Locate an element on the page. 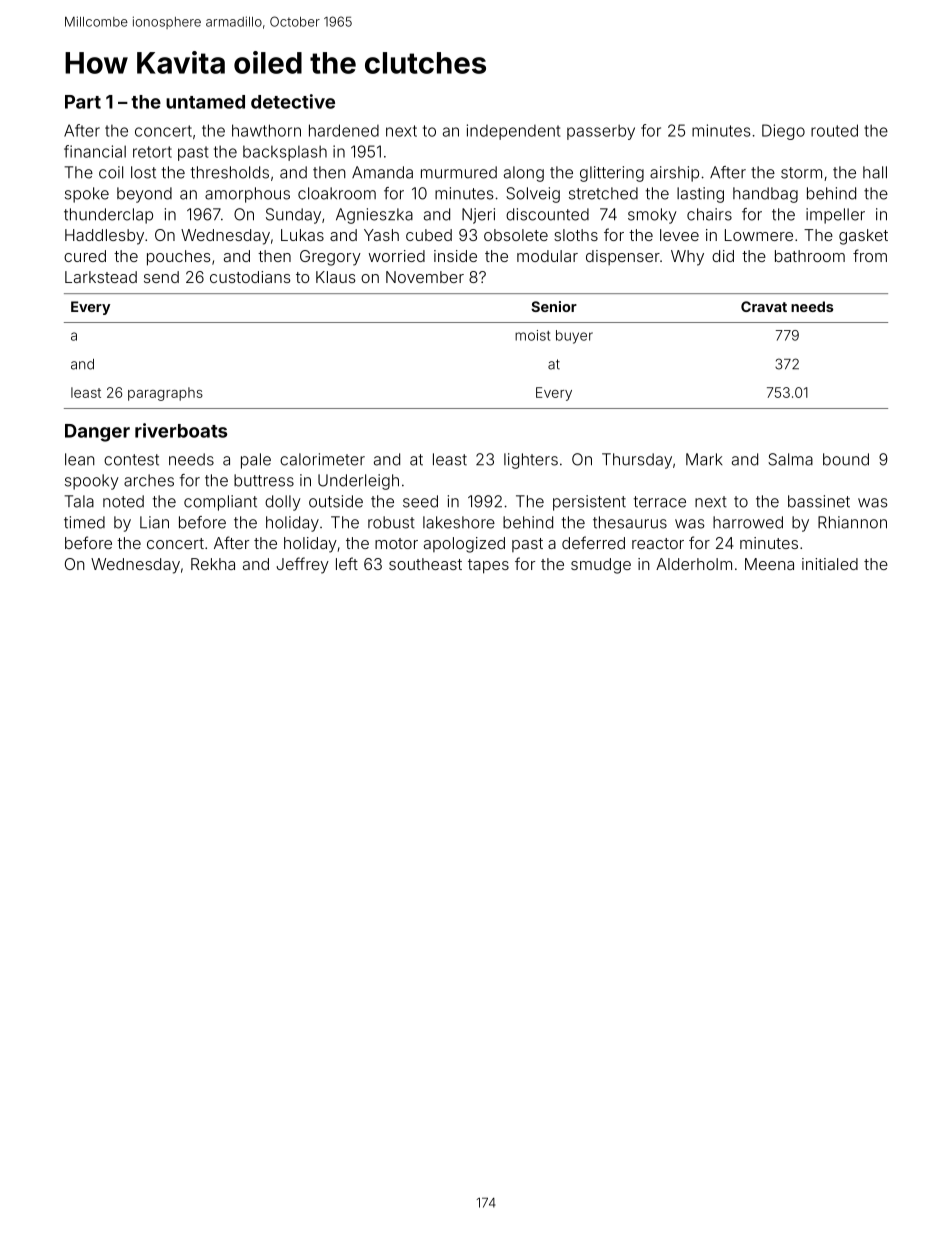 The height and width of the document is (1233, 952). hawthorn is located at coordinates (266, 130).
